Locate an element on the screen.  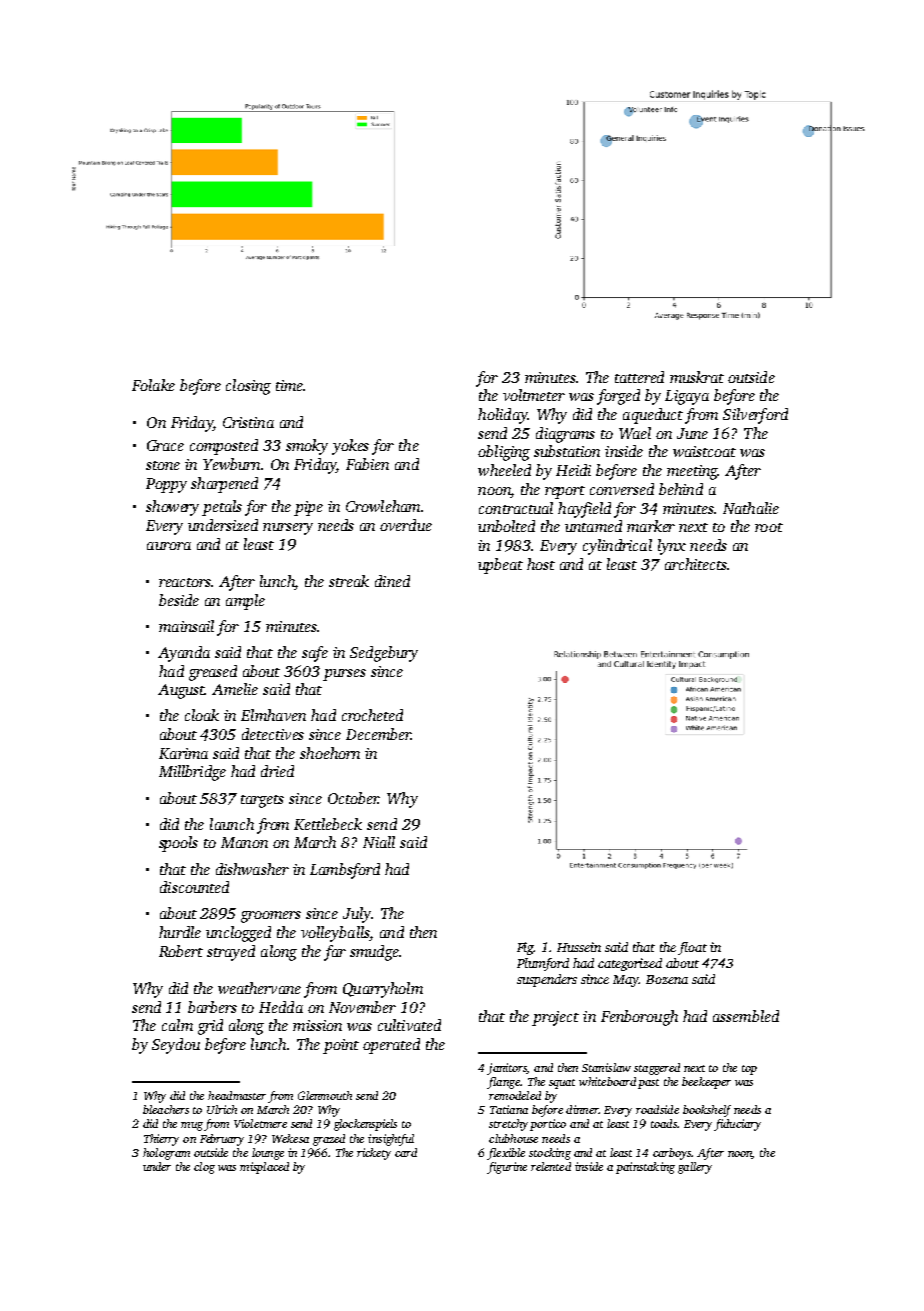
architects is located at coordinates (696, 564).
